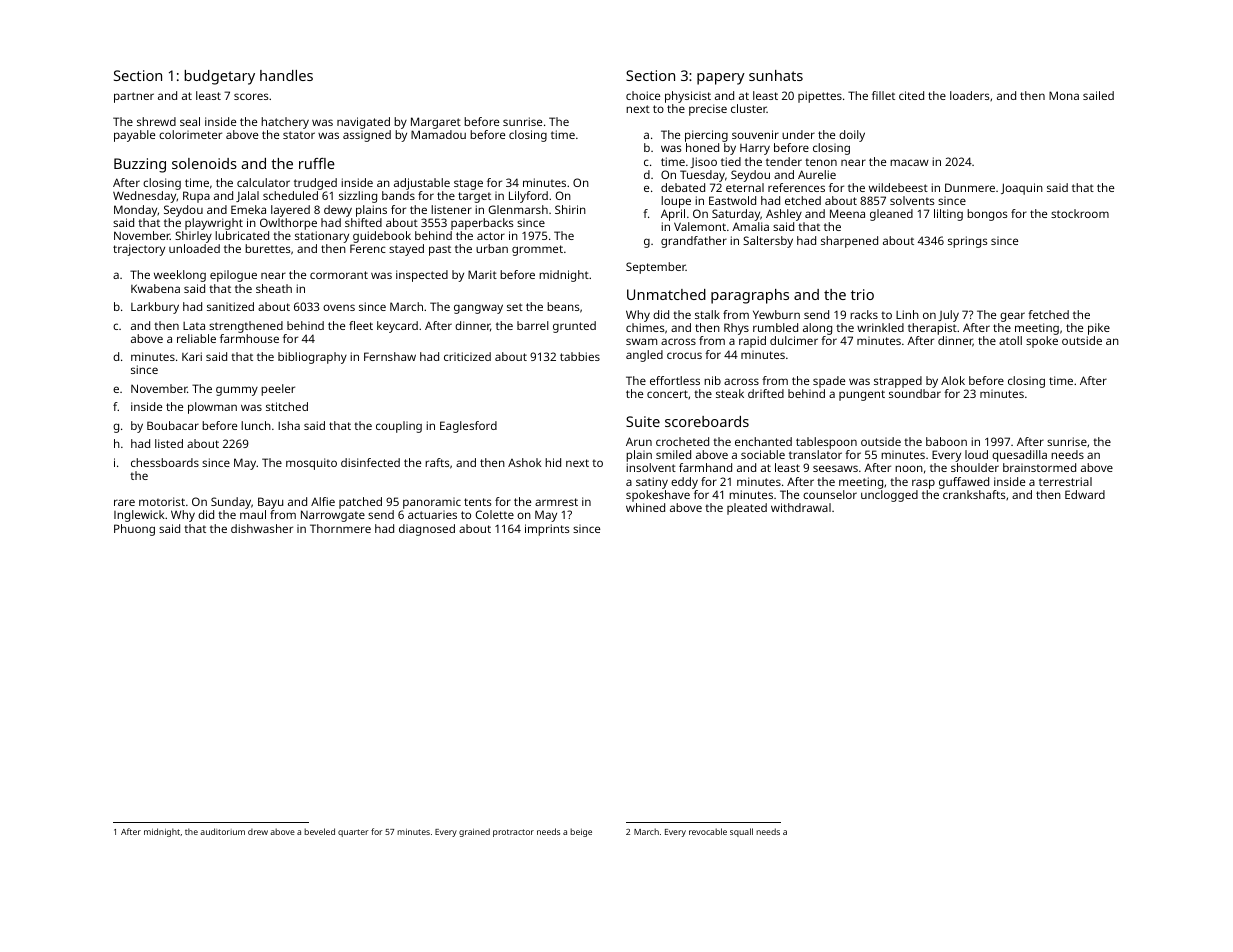 The height and width of the page is (952, 1233). Describe the element at coordinates (319, 831) in the page. I see `beveled` at that location.
